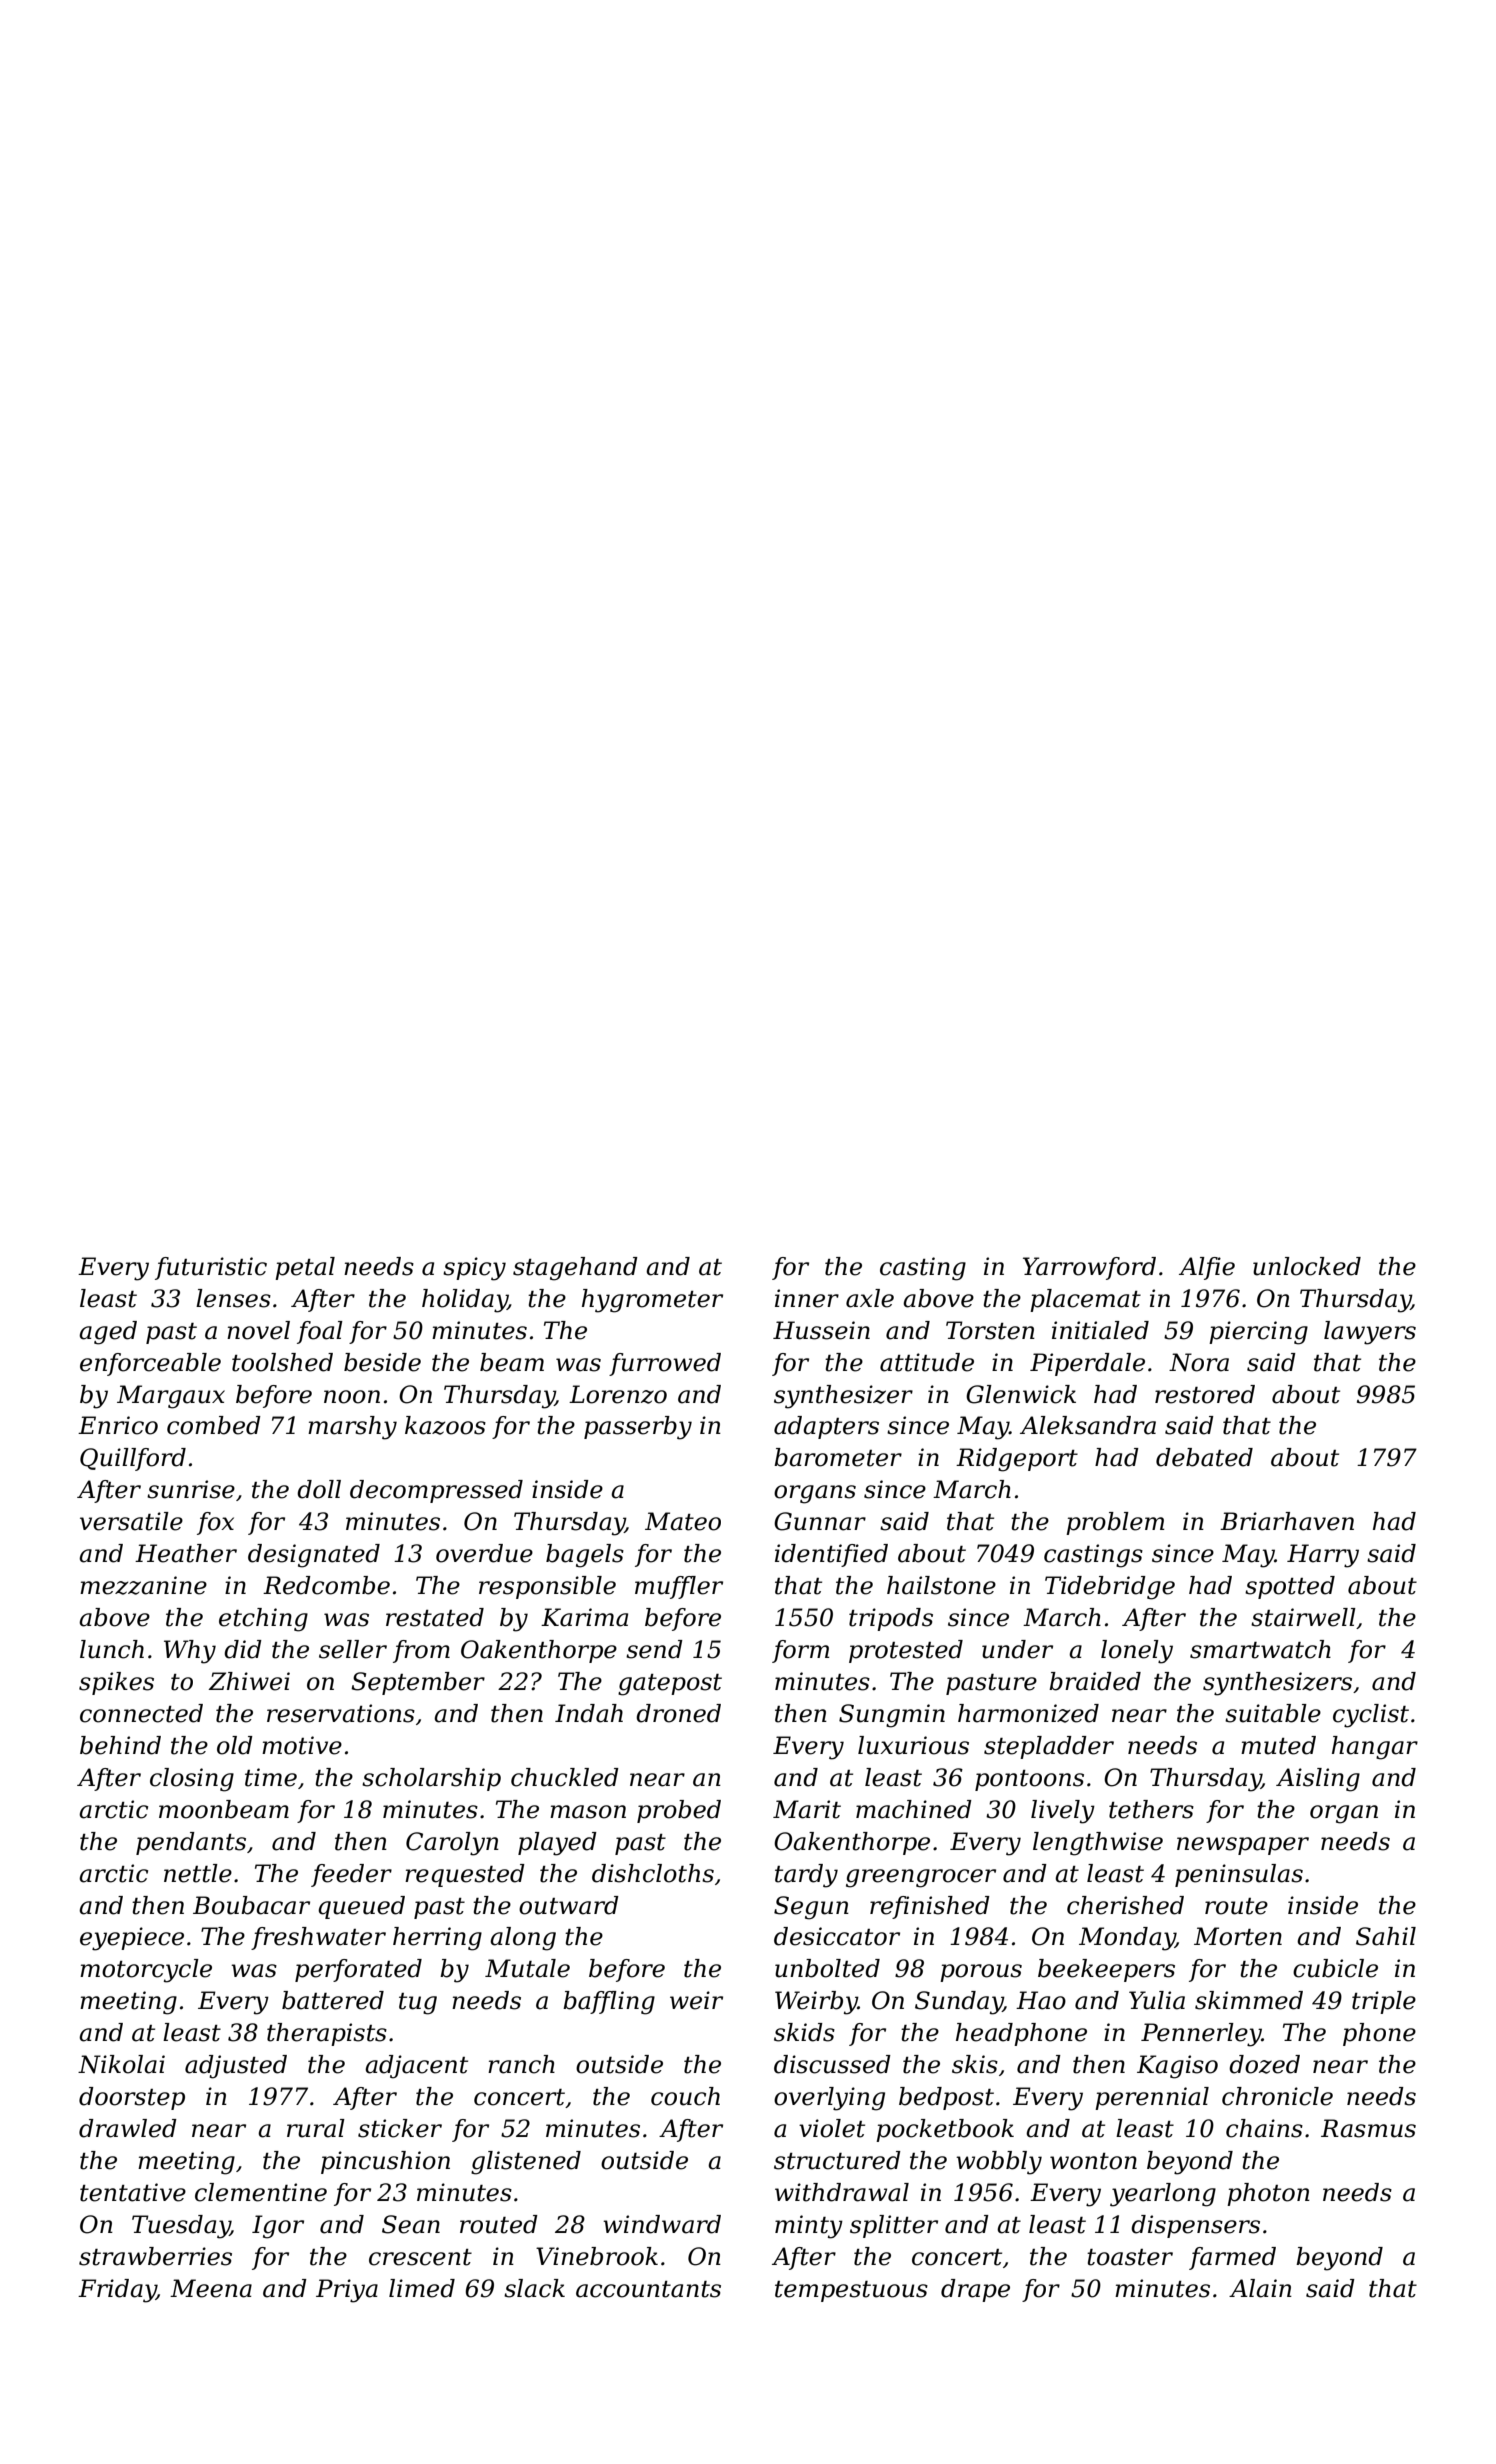 The height and width of the document is (2464, 1496). Describe the element at coordinates (1307, 1266) in the document. I see `unlocked` at that location.
